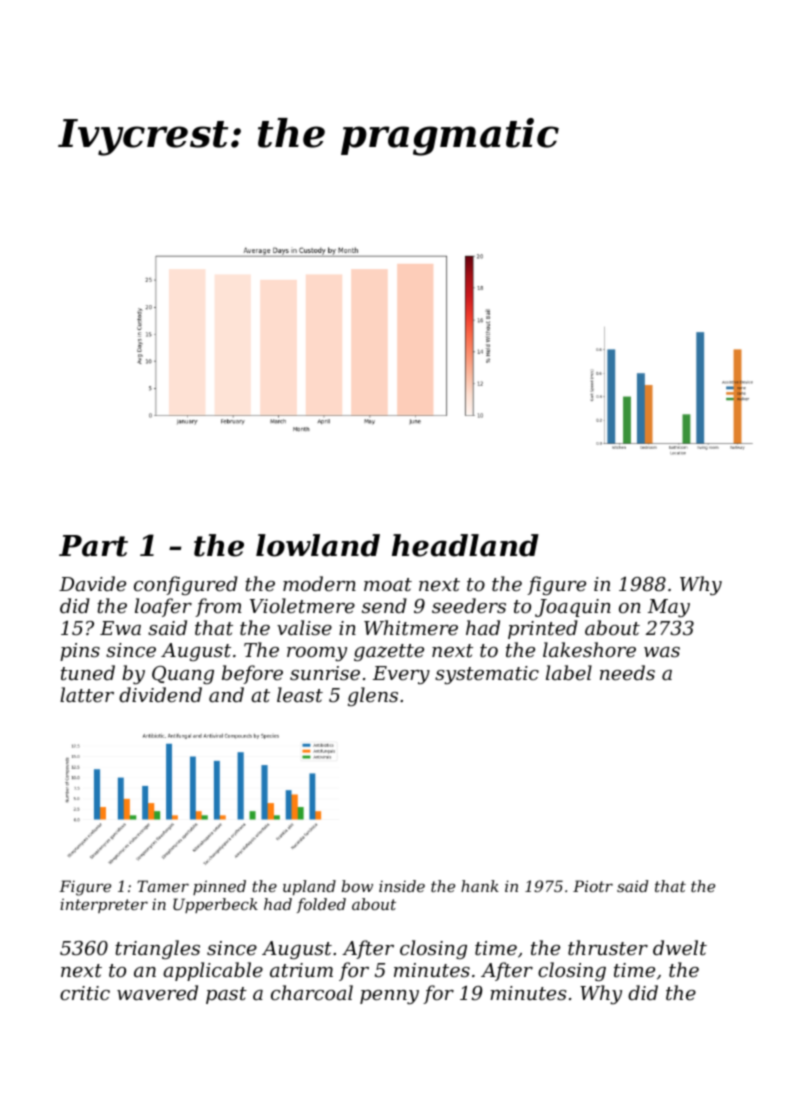 The width and height of the page is (785, 1113). I want to click on Part, so click(93, 546).
